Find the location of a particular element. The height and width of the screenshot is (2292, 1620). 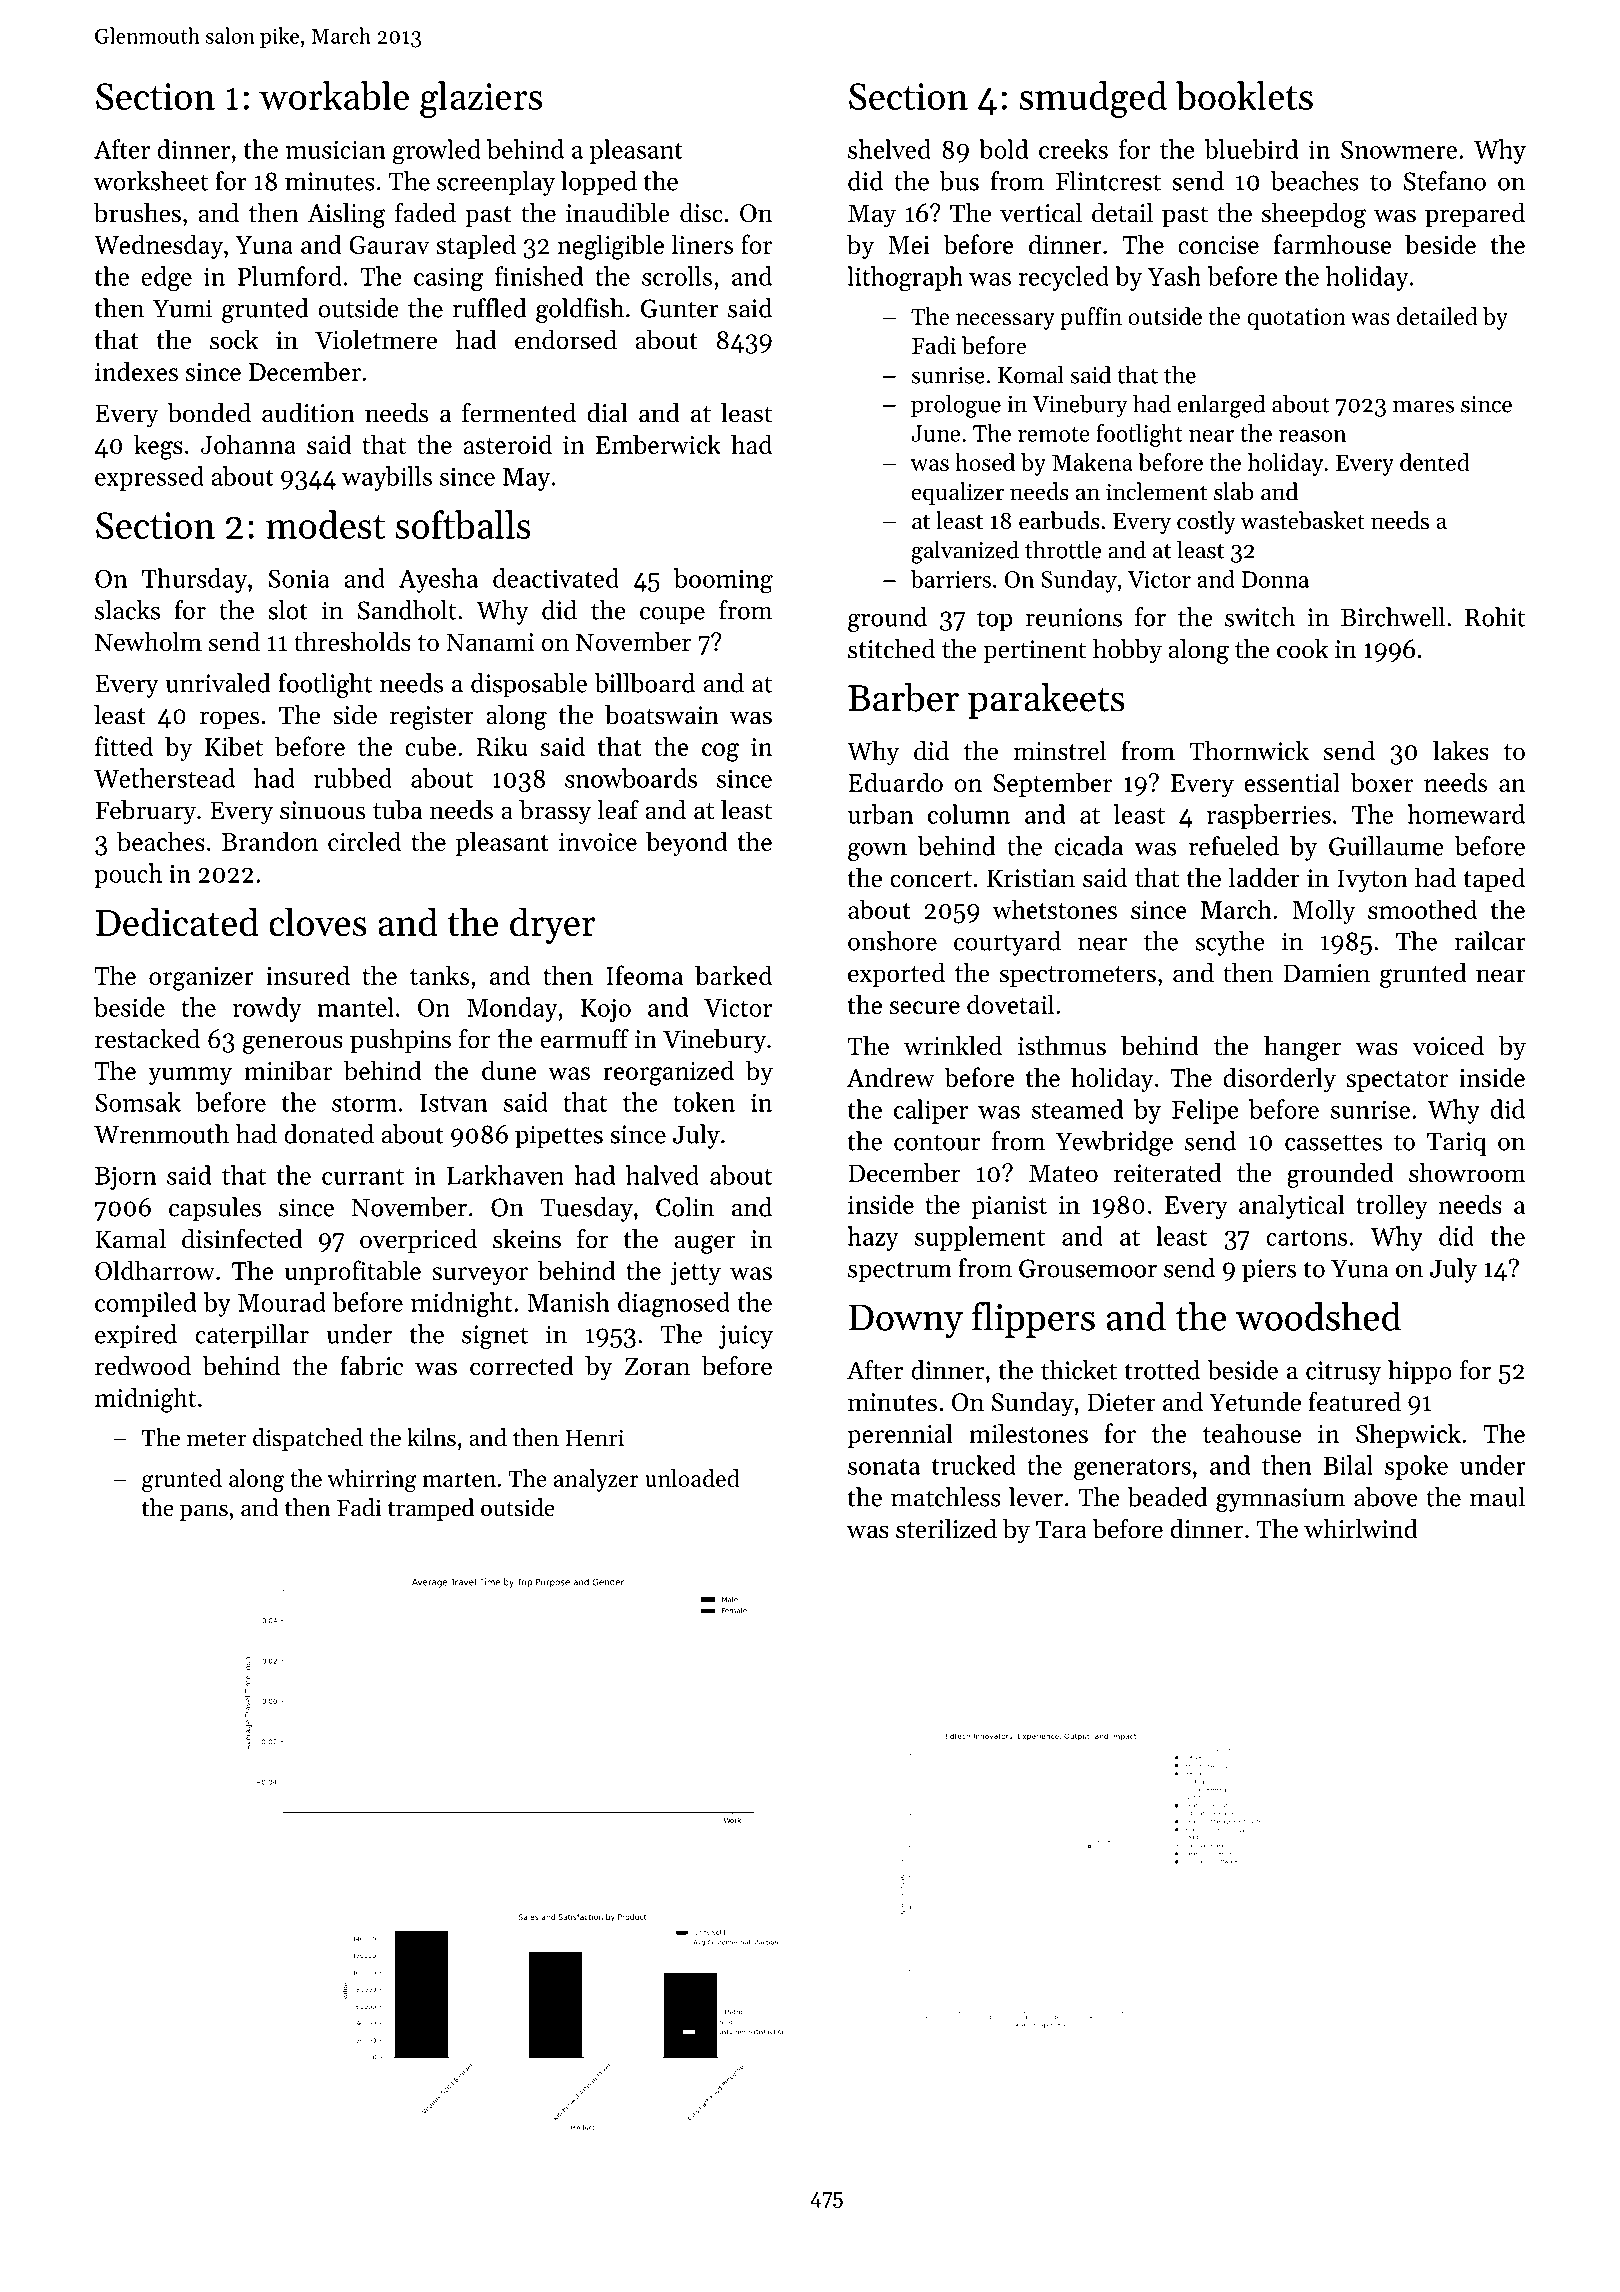

sterilized is located at coordinates (946, 1529).
